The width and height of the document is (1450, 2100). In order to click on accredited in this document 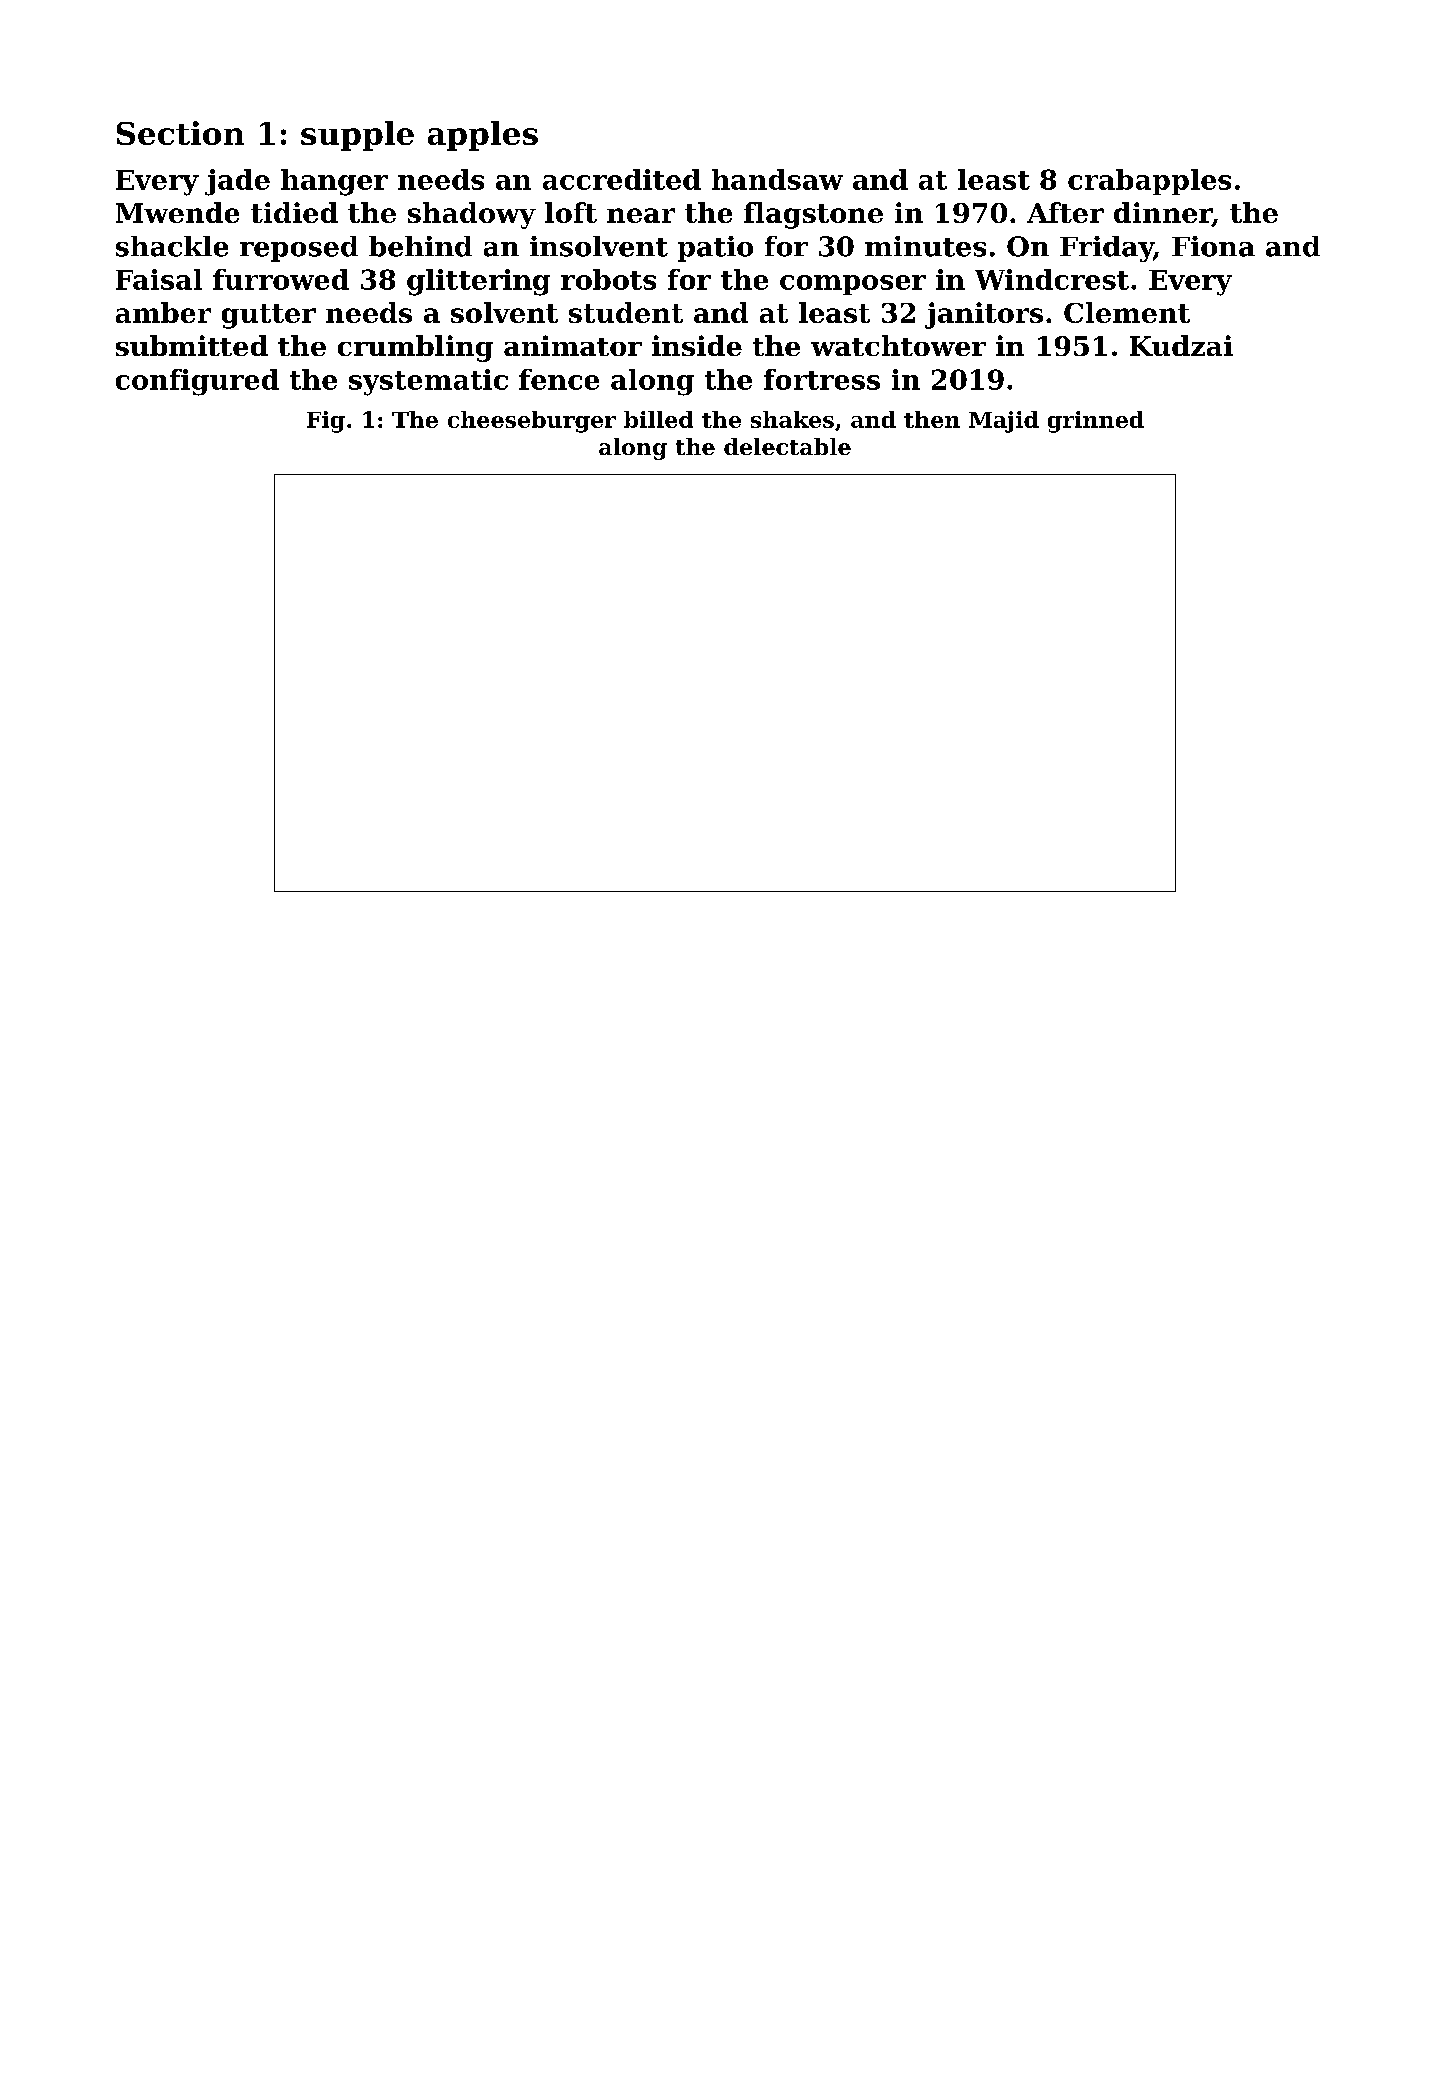, I will do `click(622, 179)`.
